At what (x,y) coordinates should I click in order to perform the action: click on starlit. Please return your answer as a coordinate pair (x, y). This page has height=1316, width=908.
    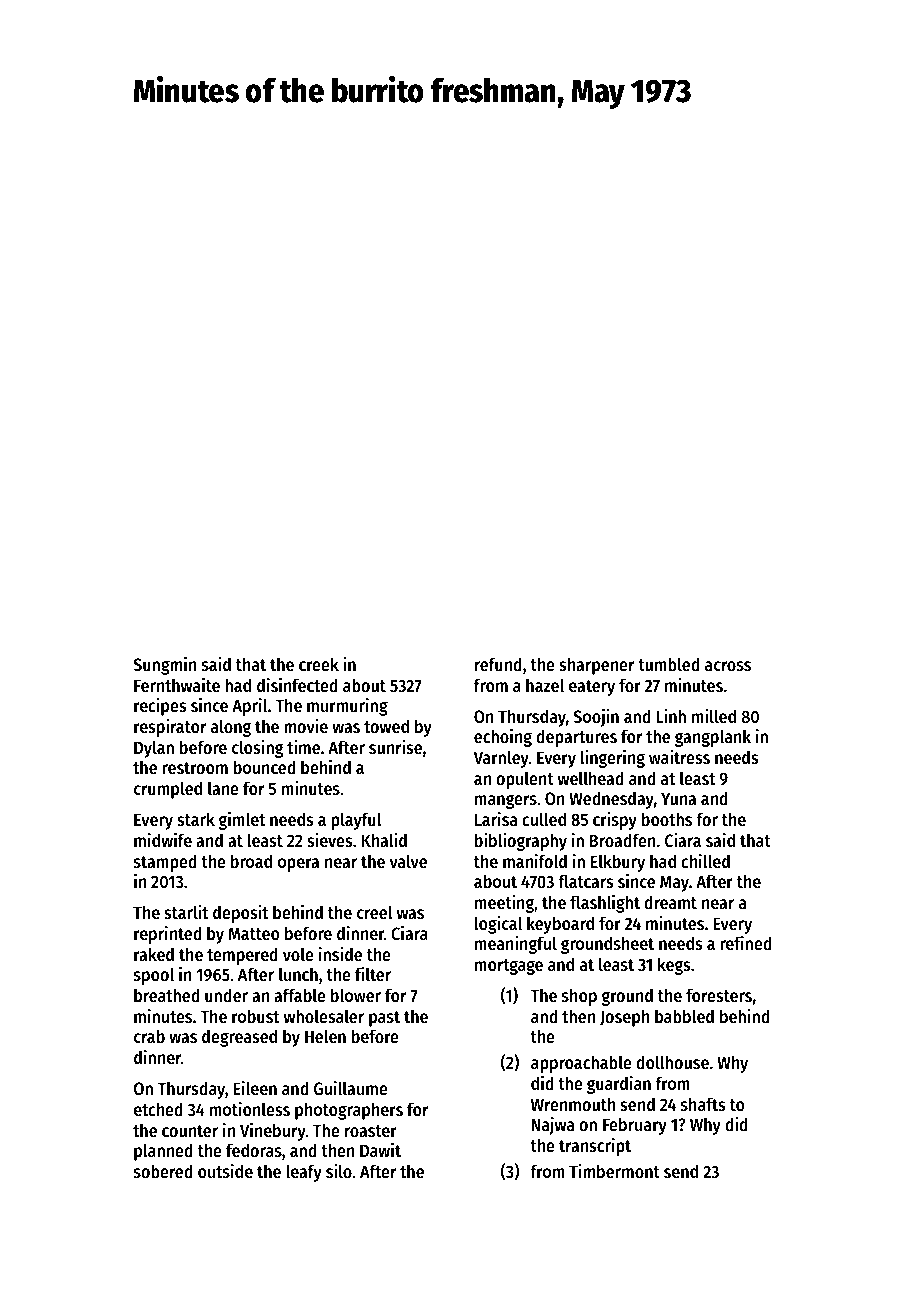
    Looking at the image, I should click on (186, 912).
